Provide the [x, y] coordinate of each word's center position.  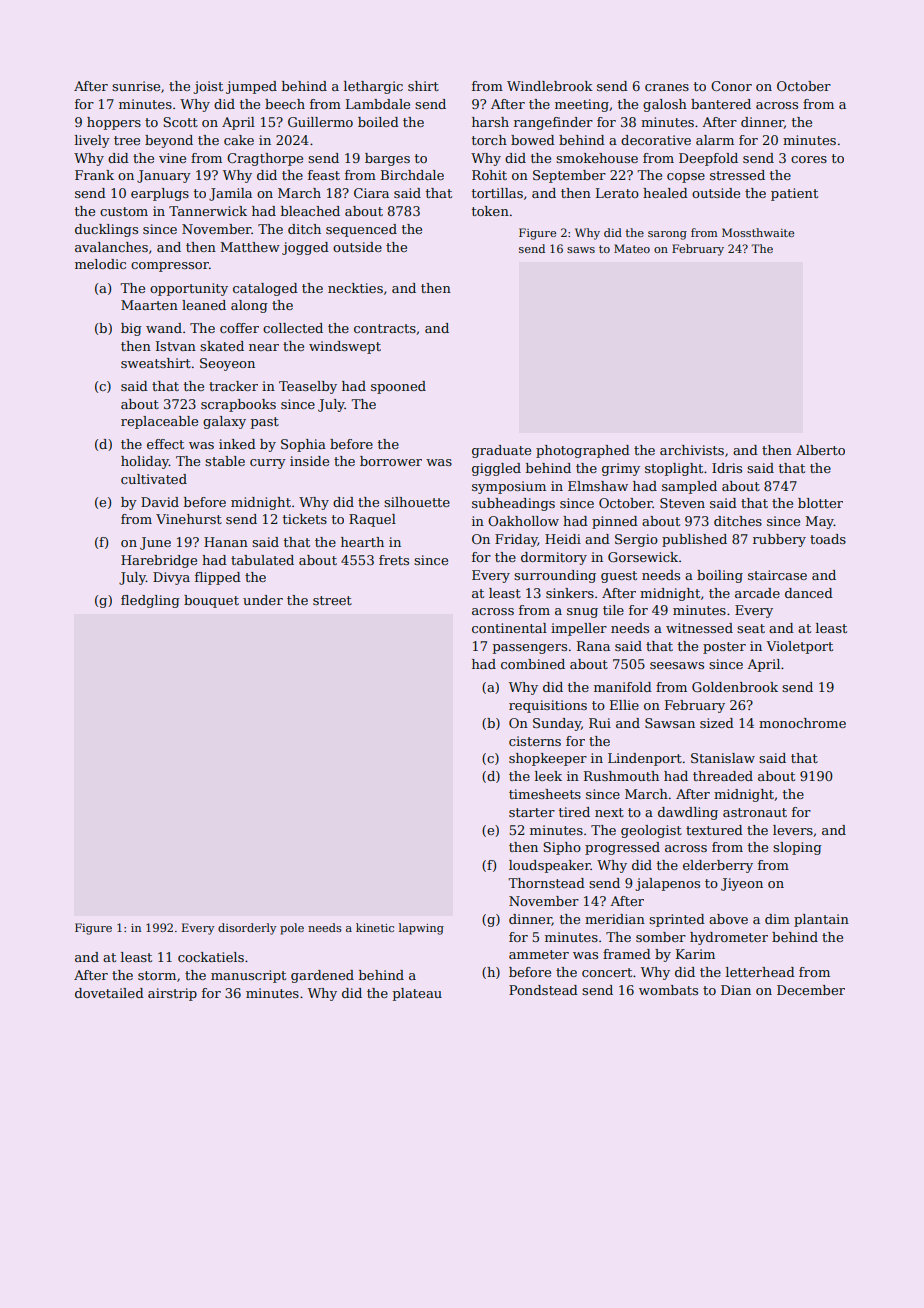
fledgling [150, 601]
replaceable [159, 422]
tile [613, 610]
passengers [530, 649]
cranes [667, 87]
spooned [398, 387]
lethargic [373, 87]
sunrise [136, 86]
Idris [727, 468]
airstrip [172, 994]
